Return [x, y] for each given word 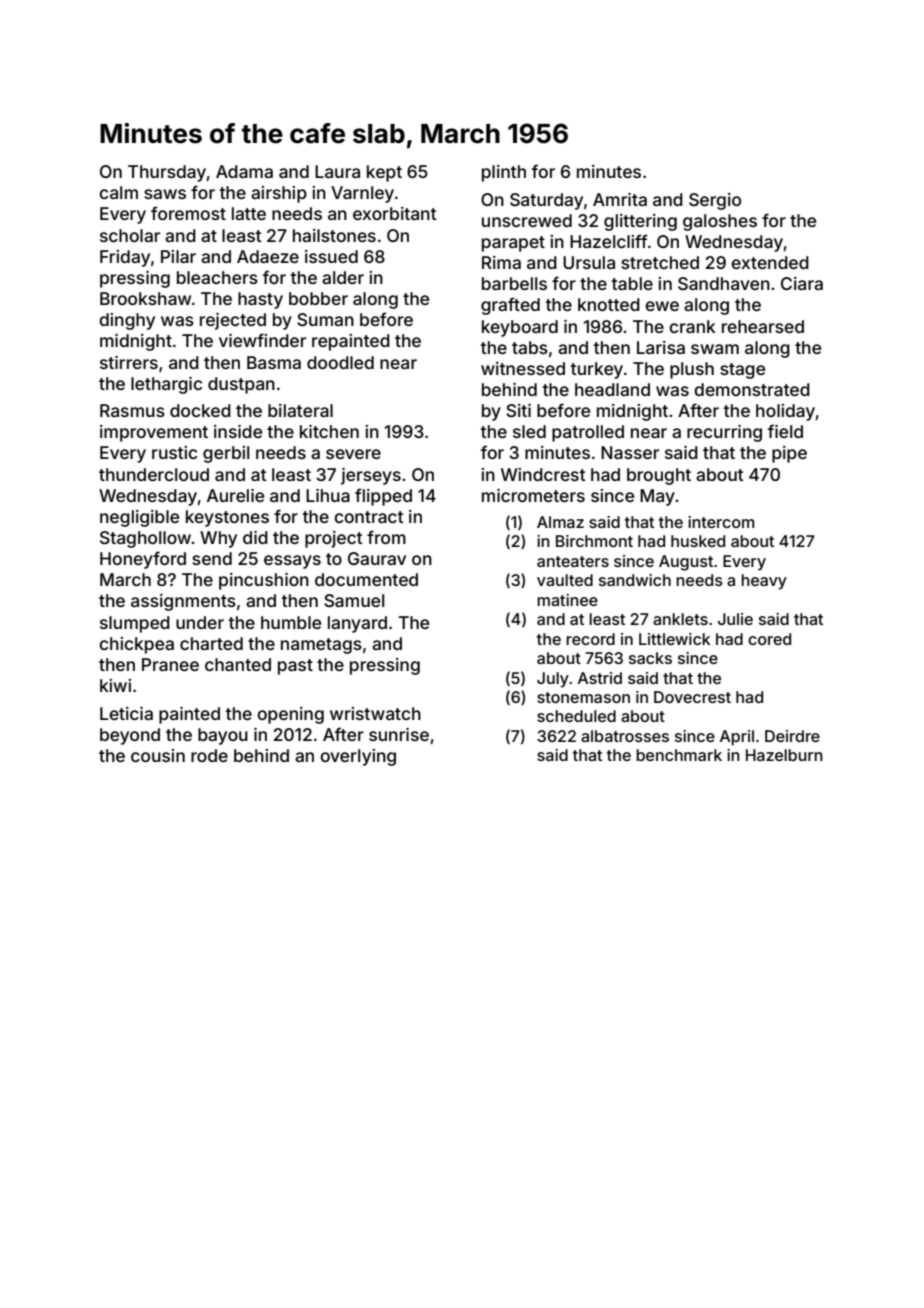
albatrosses [625, 736]
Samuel [354, 600]
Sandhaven [724, 283]
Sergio [715, 201]
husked [698, 541]
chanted [238, 664]
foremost [188, 213]
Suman [325, 319]
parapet [513, 244]
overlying [358, 757]
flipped [383, 497]
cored [769, 639]
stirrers [129, 362]
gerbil [226, 454]
